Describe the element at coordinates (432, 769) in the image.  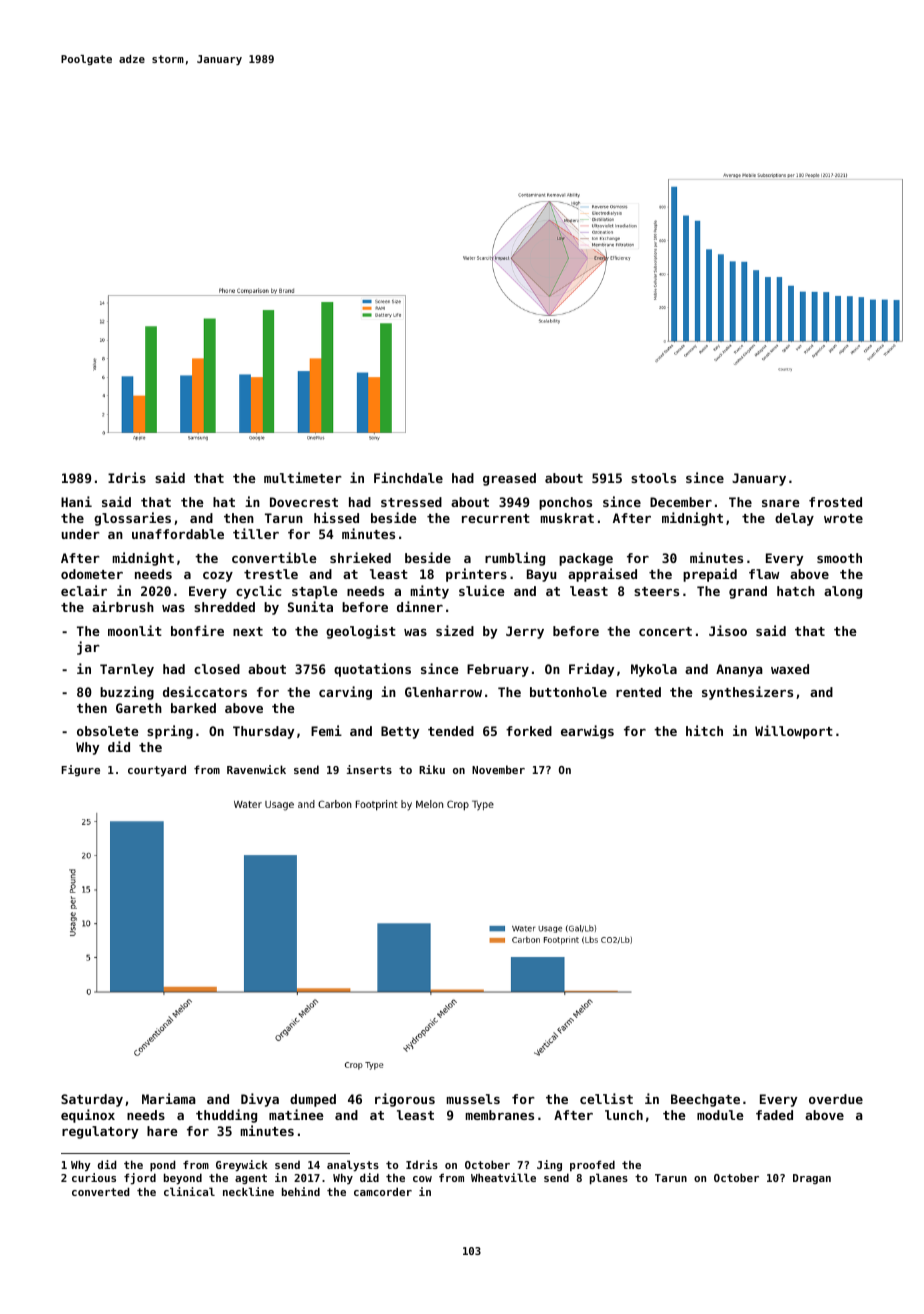
I see `Riku` at that location.
